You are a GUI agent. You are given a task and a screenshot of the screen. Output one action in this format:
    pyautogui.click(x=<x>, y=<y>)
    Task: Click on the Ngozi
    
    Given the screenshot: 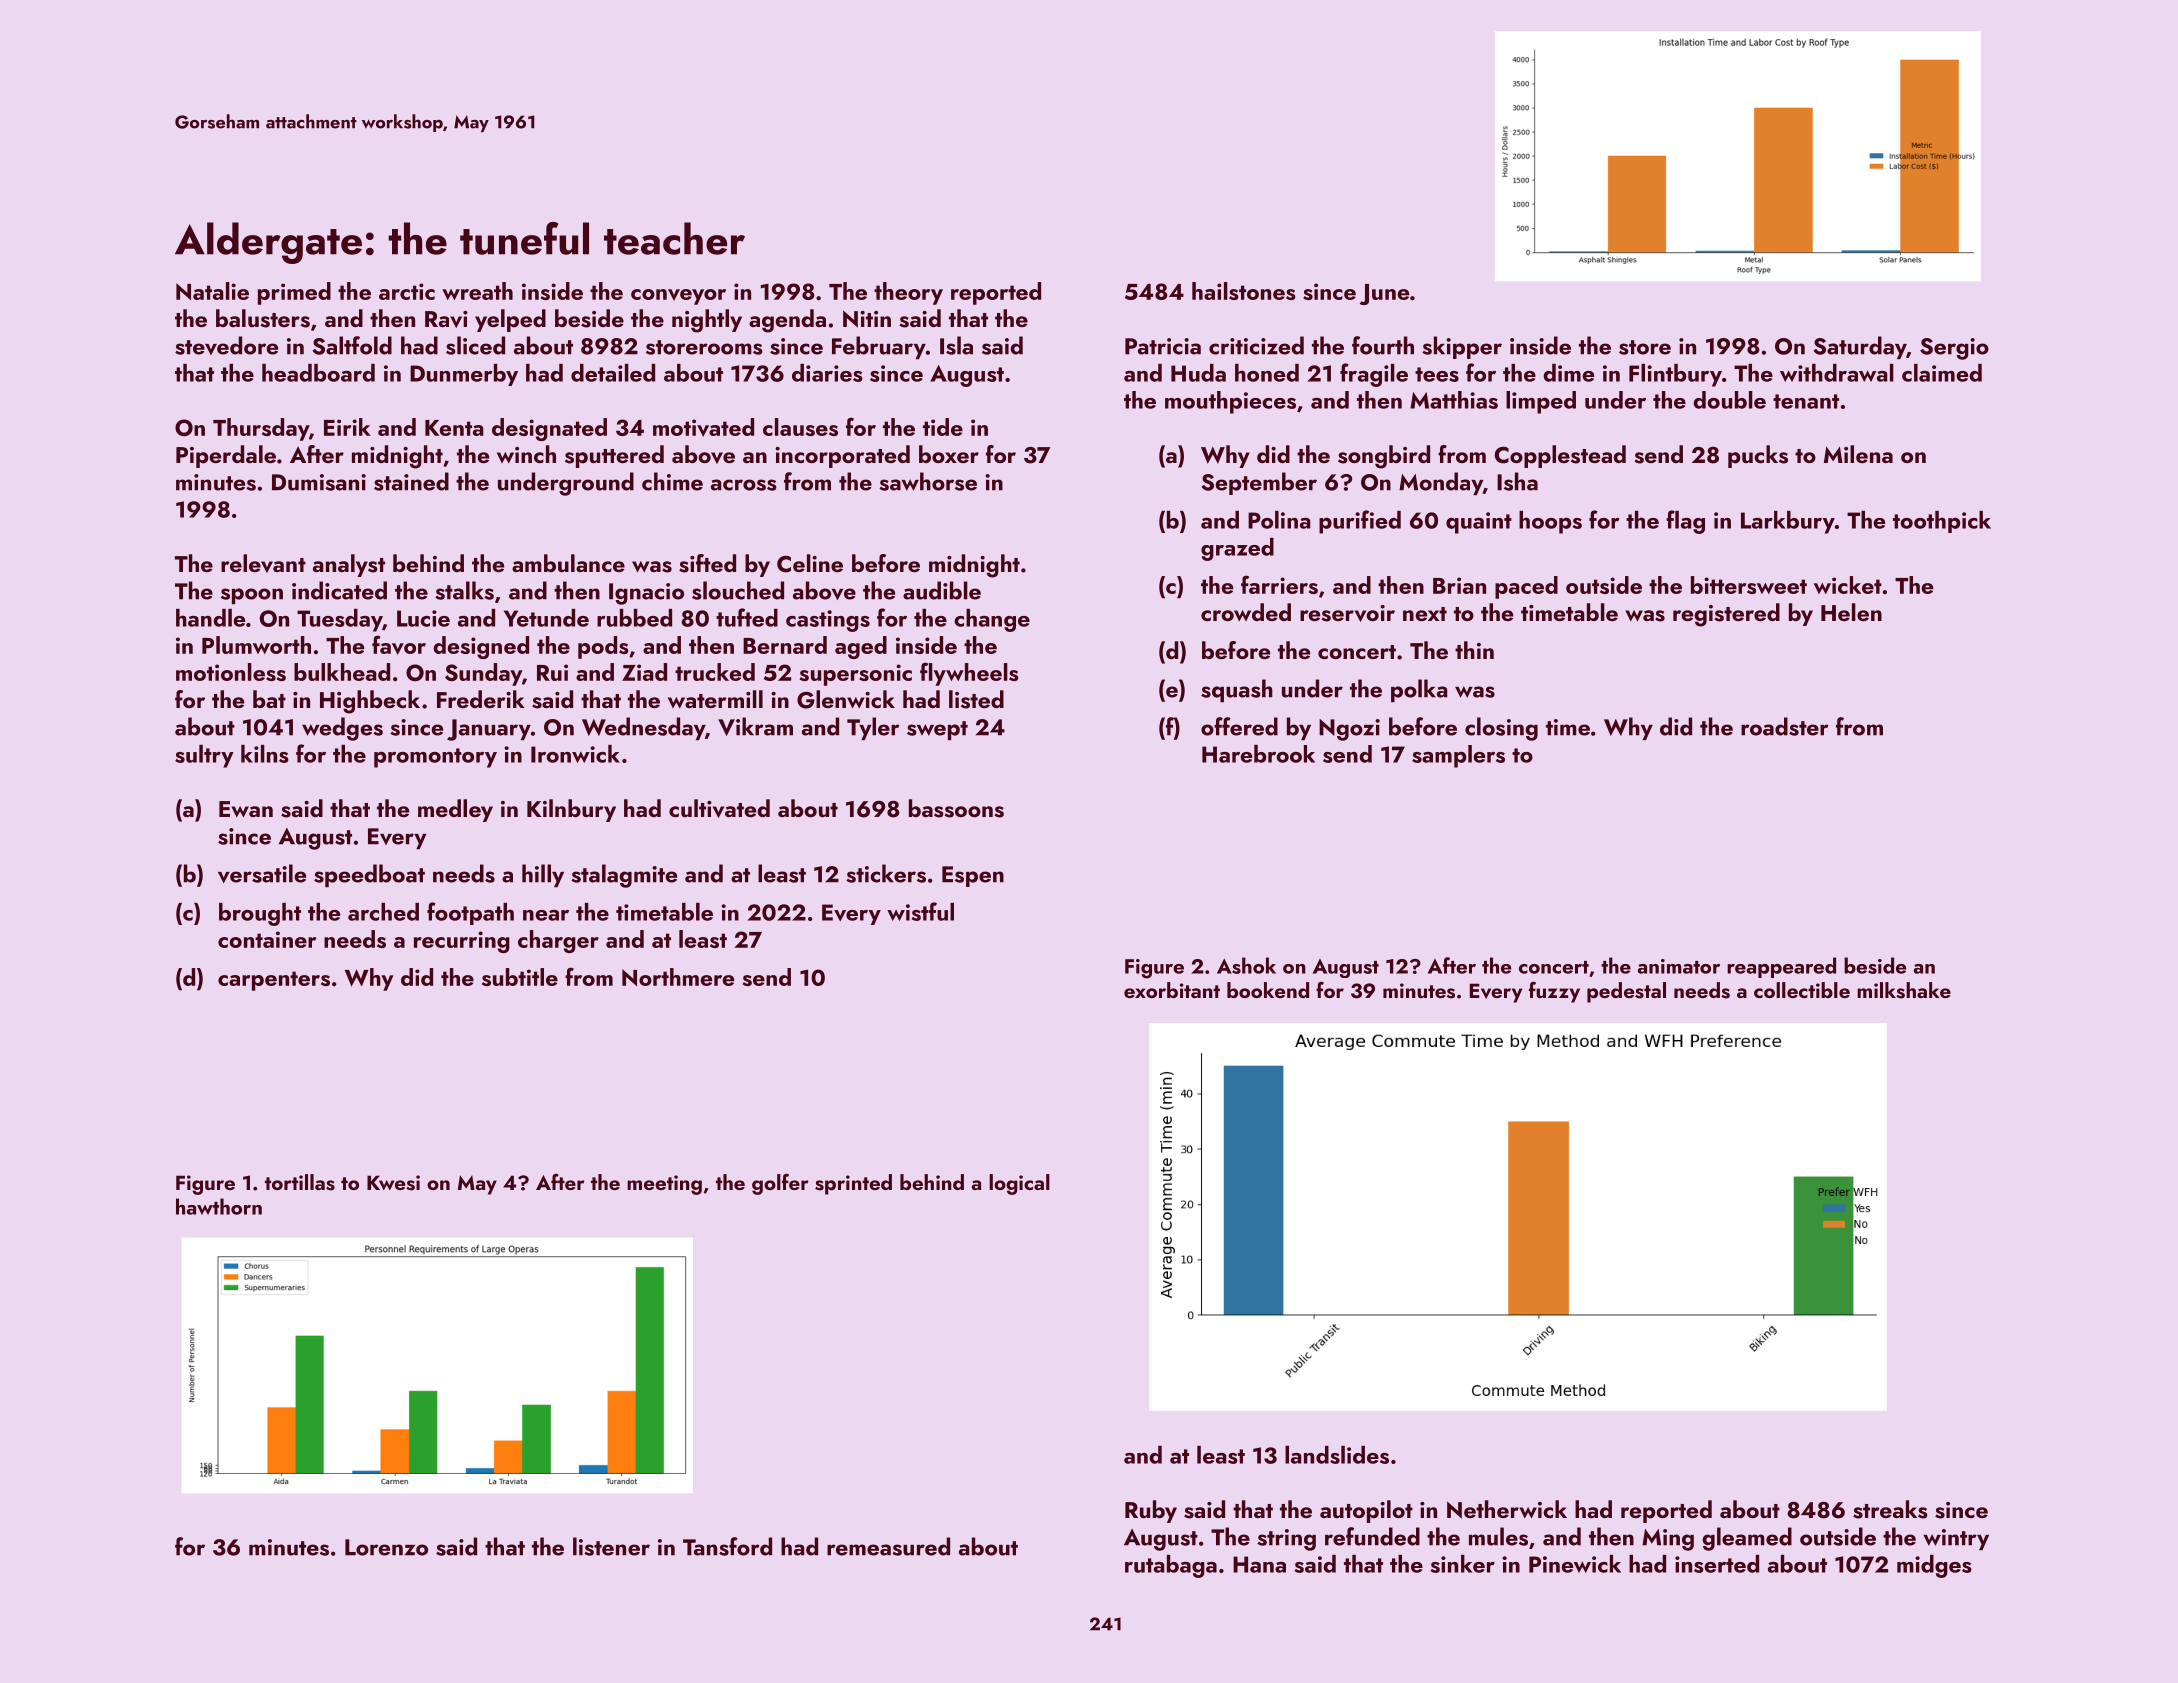 What is the action you would take?
    pyautogui.click(x=1349, y=730)
